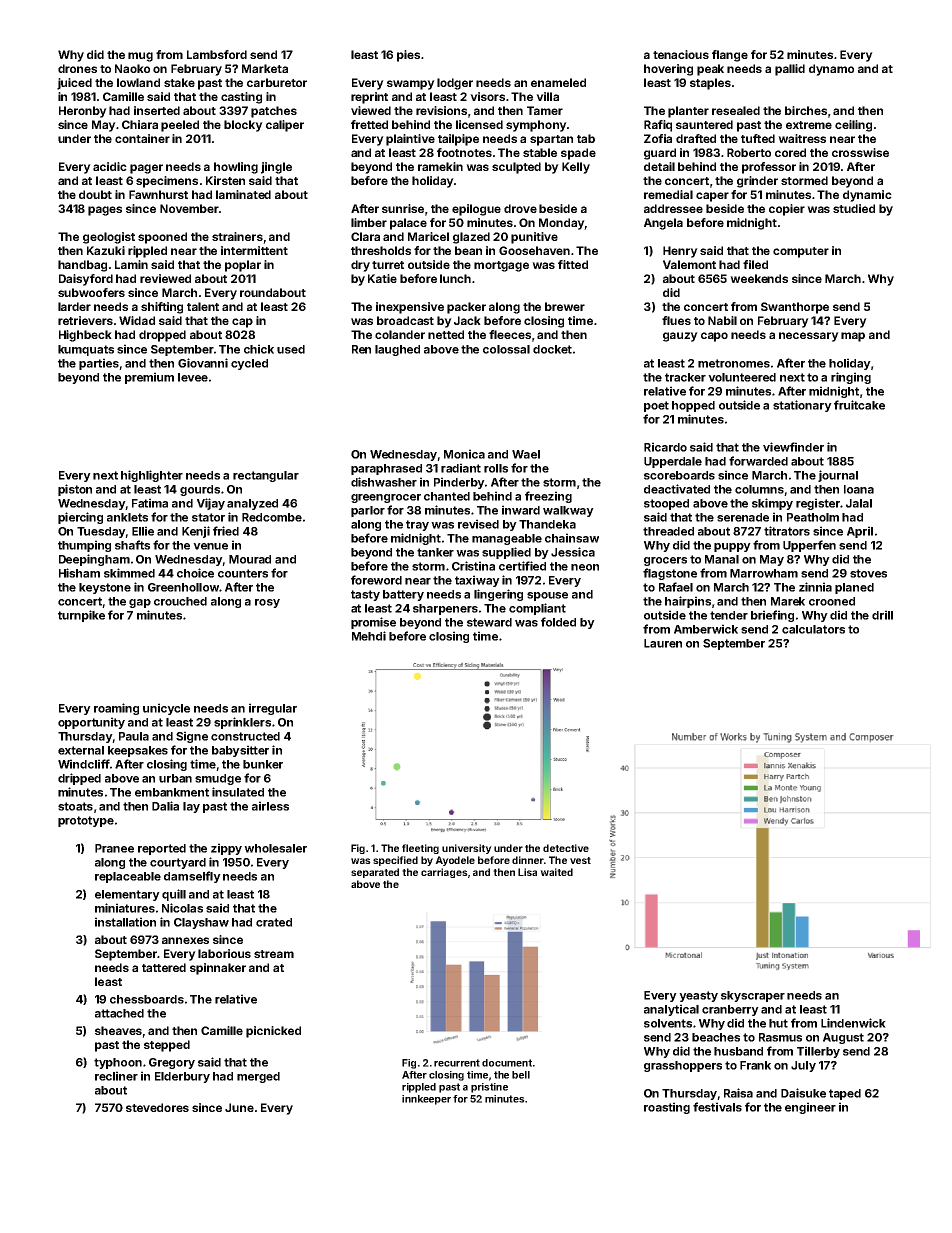  Describe the element at coordinates (663, 643) in the screenshot. I see `Lauren` at that location.
